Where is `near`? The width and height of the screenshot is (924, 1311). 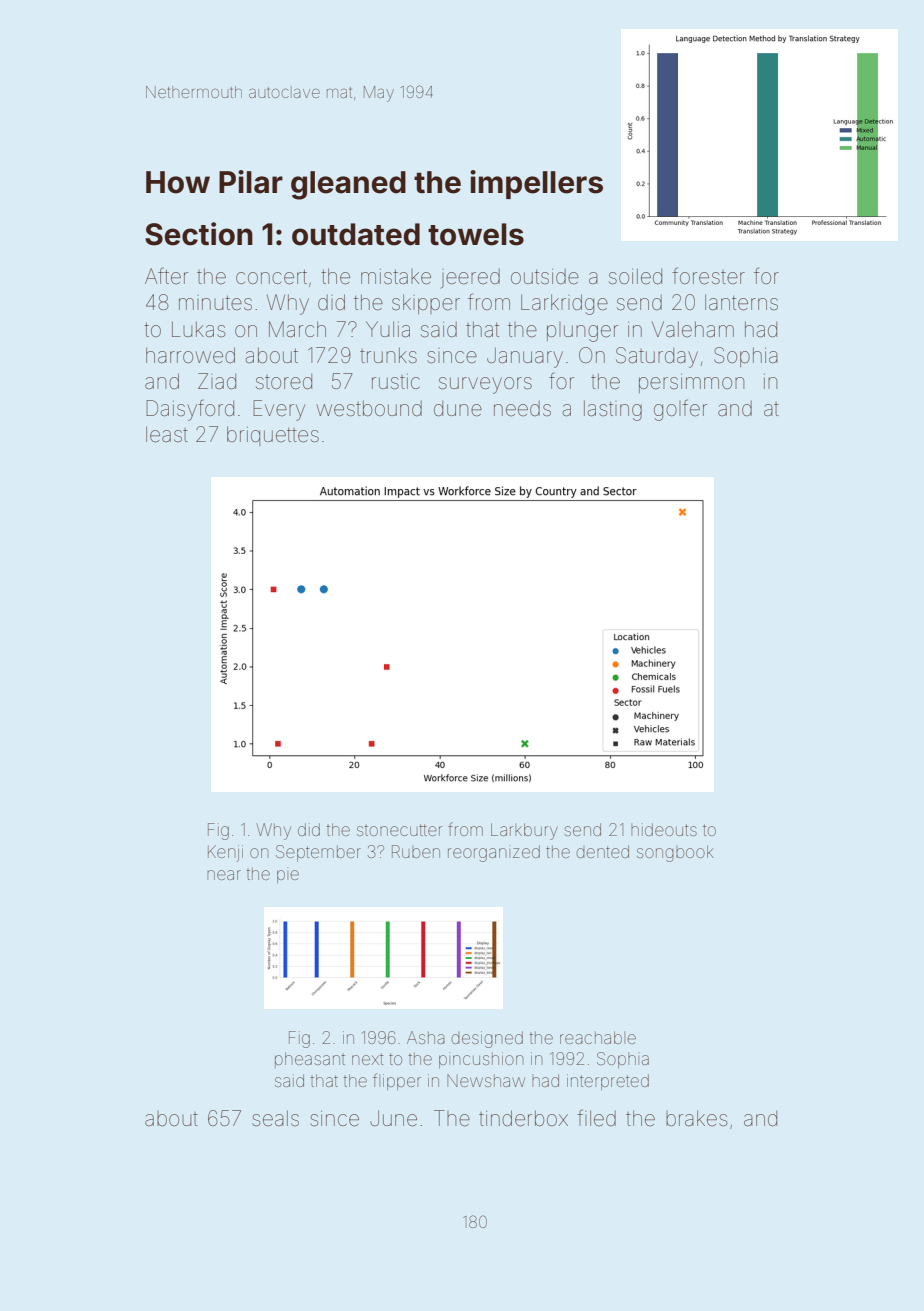 near is located at coordinates (224, 875).
